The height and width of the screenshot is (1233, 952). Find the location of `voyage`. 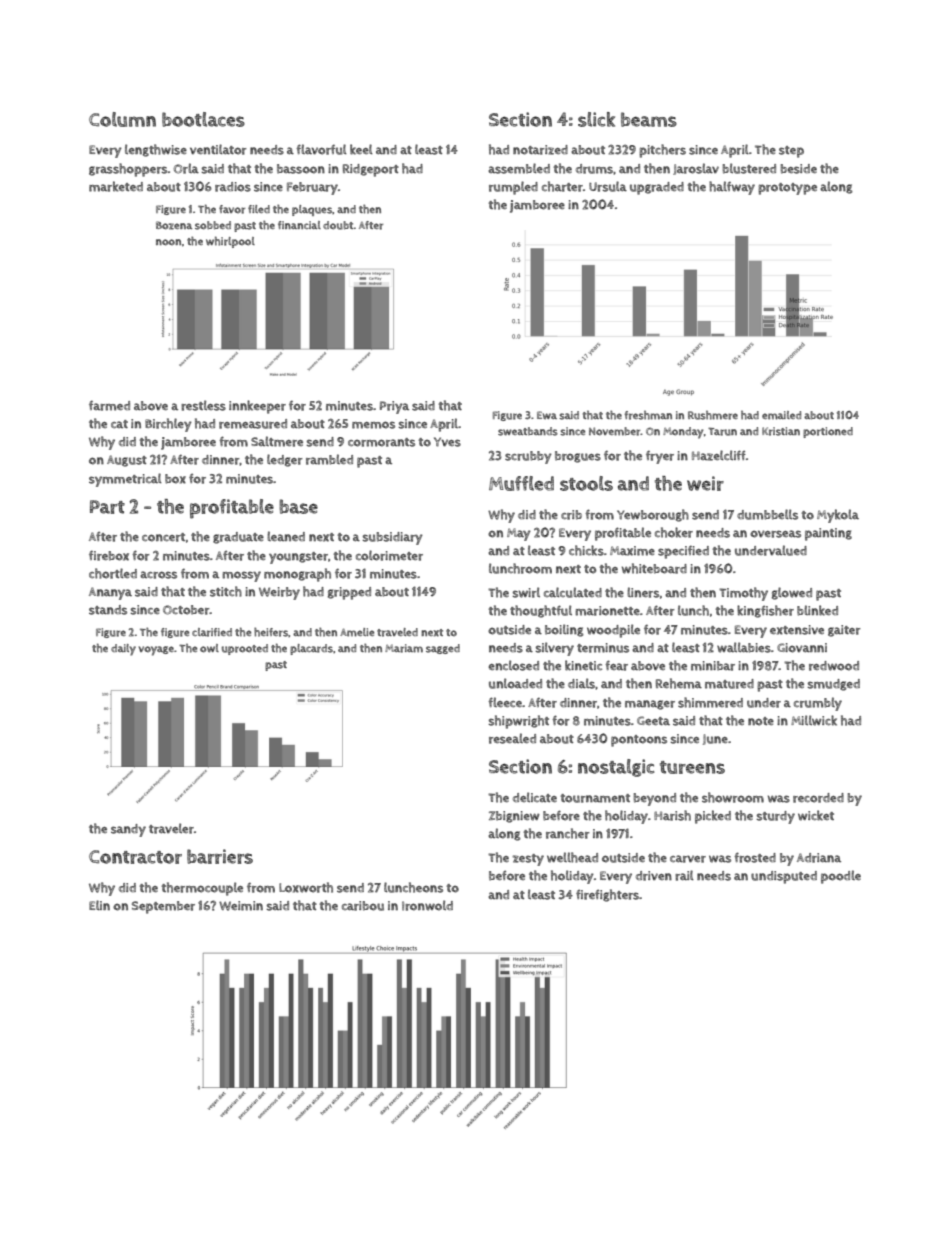

voyage is located at coordinates (156, 651).
